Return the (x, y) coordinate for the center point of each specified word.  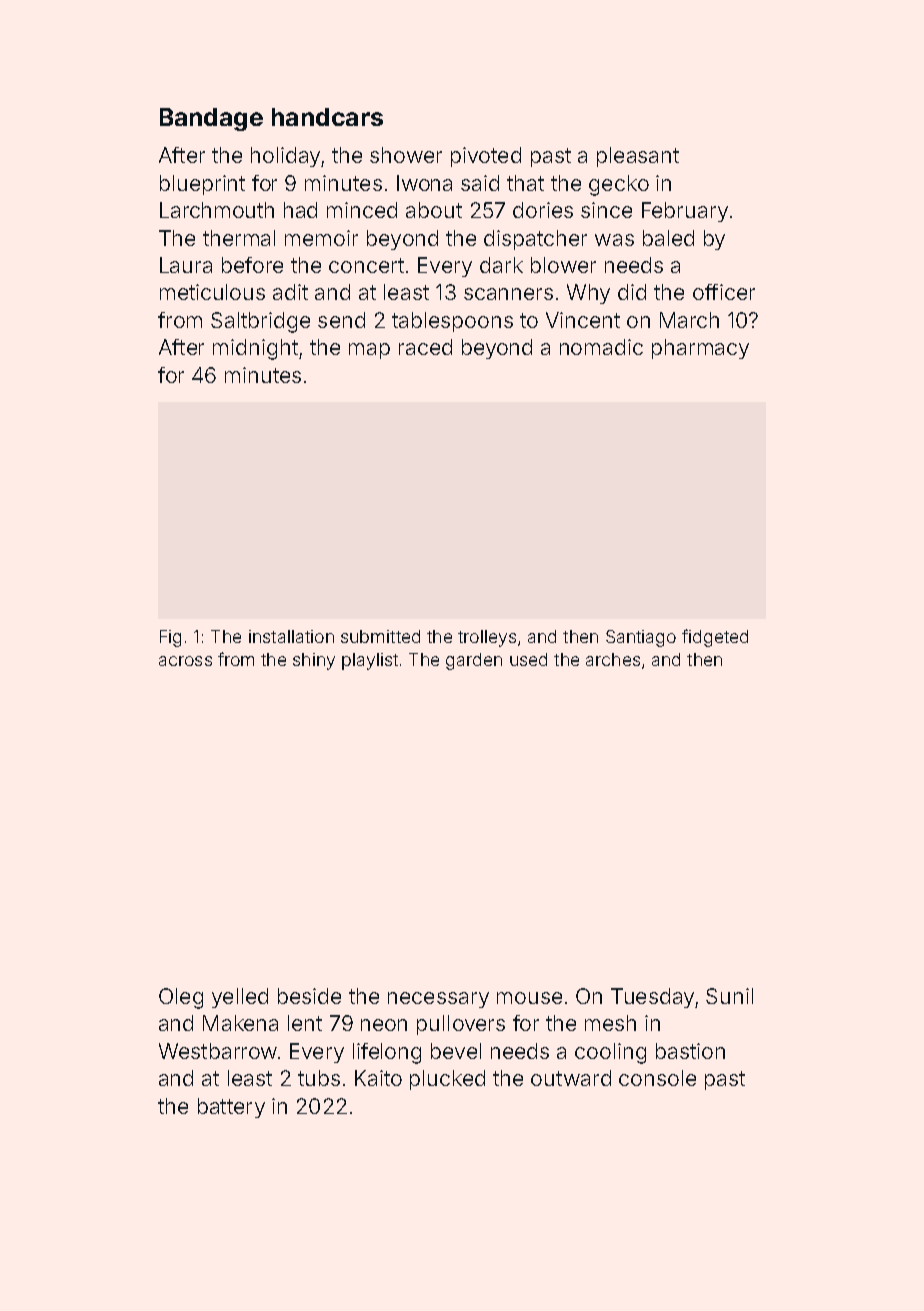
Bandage (211, 119)
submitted (380, 636)
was (614, 240)
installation (291, 636)
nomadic (601, 347)
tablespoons (452, 322)
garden (474, 661)
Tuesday (652, 998)
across (185, 661)
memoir (321, 238)
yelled (240, 998)
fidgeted (715, 638)
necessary (438, 1000)
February (685, 212)
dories (543, 210)
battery (231, 1108)
